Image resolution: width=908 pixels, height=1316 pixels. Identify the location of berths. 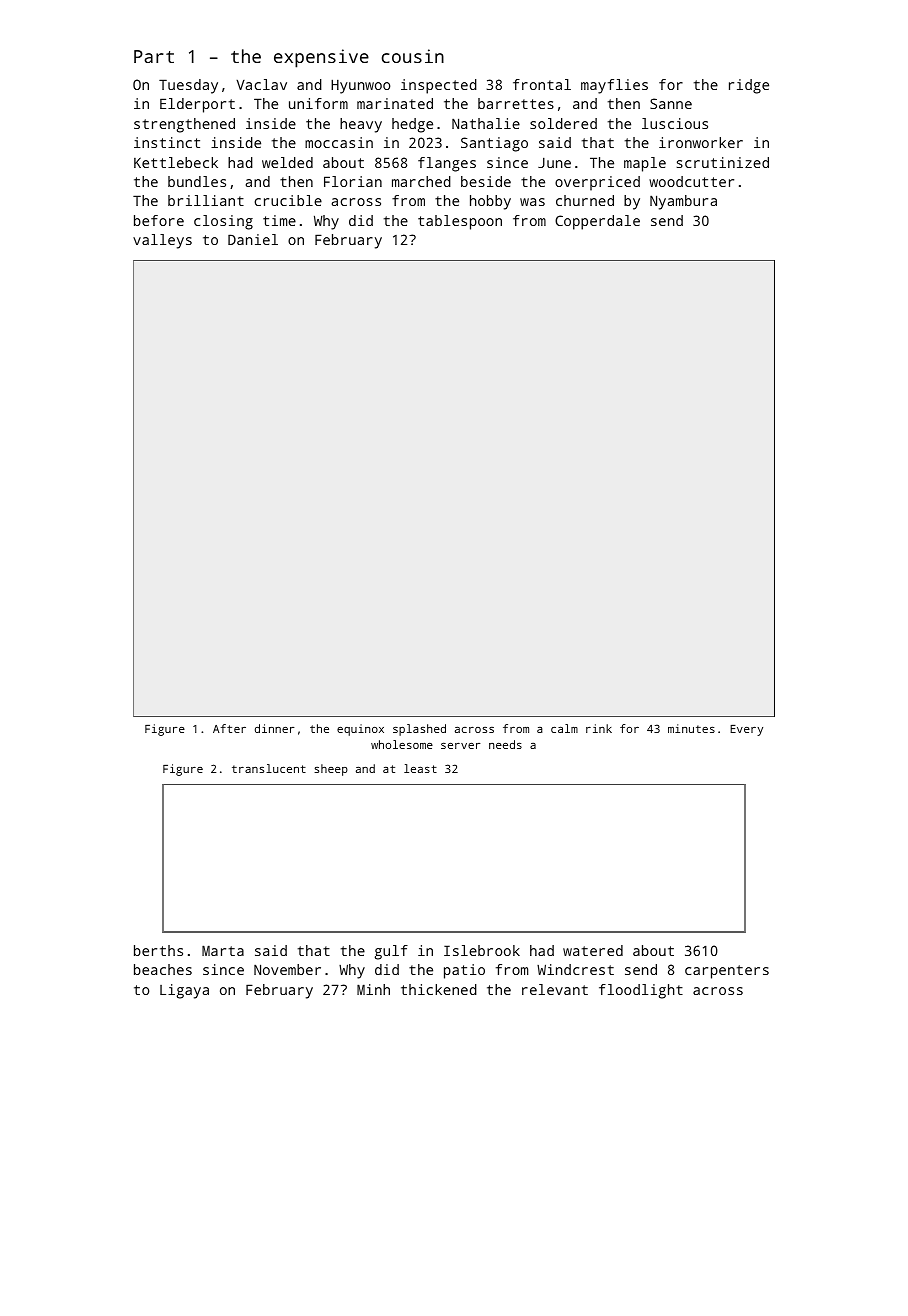
(158, 950).
